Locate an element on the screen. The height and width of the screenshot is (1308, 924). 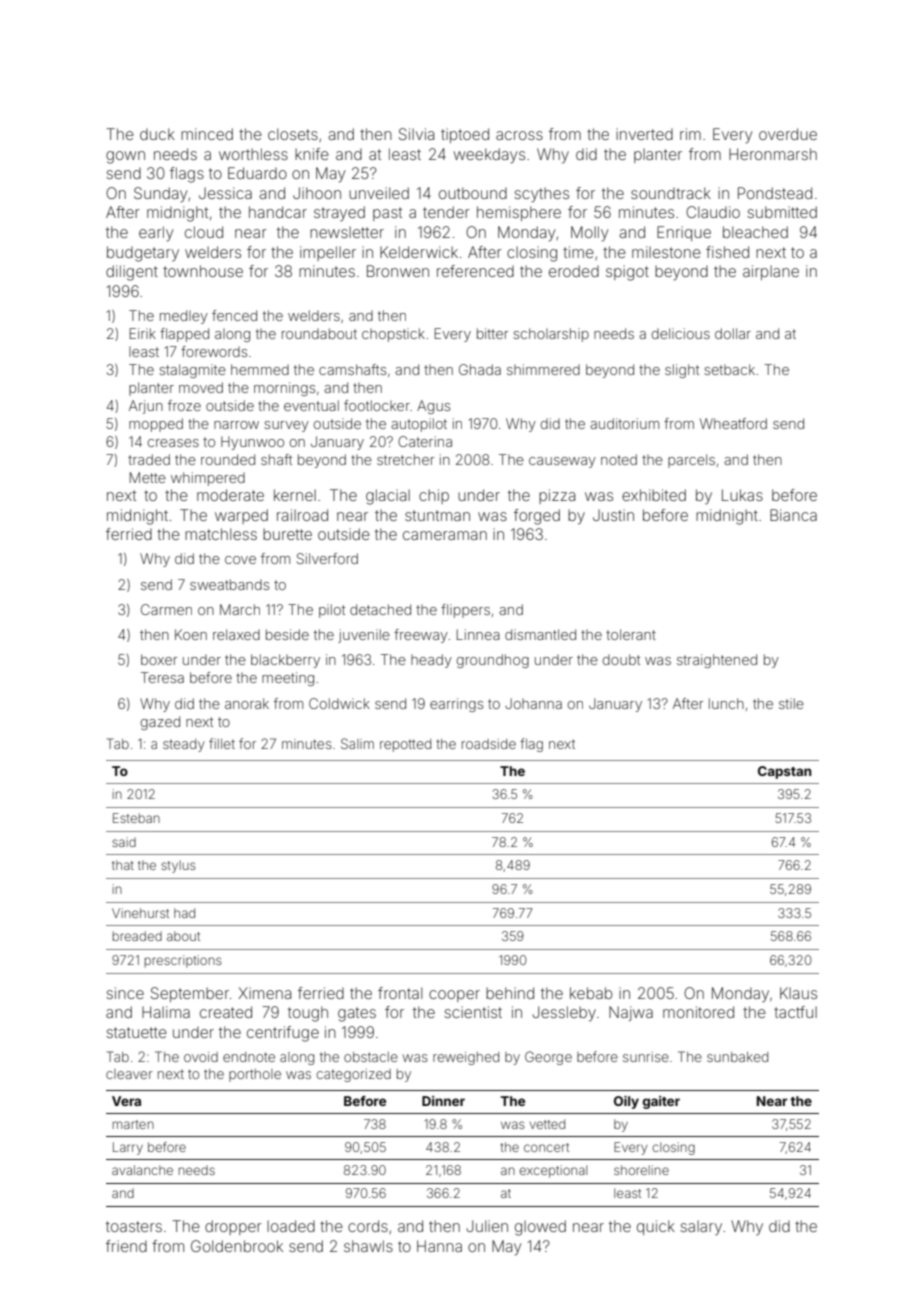
chopstick is located at coordinates (393, 335).
